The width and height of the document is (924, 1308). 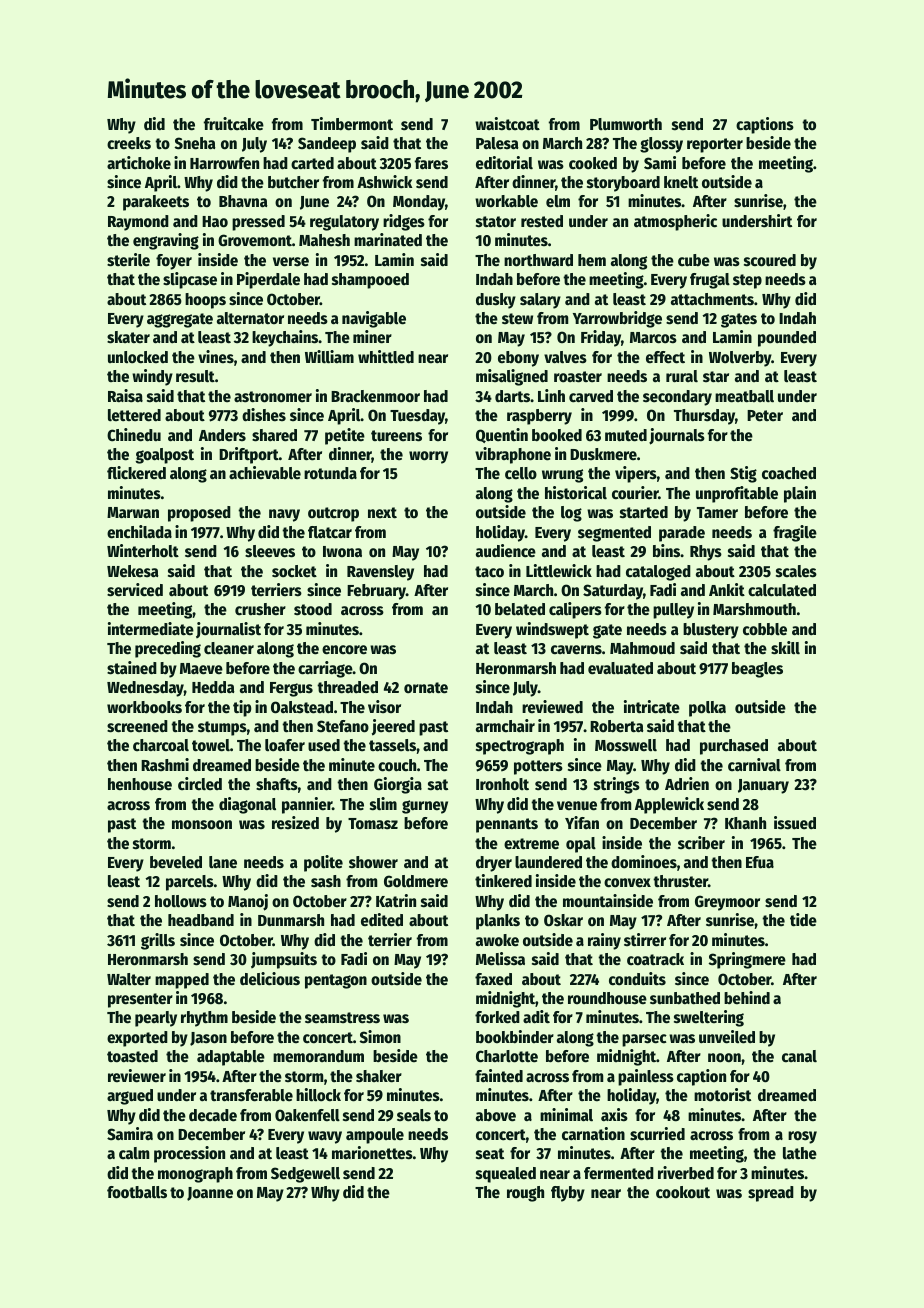 I want to click on whittled, so click(x=386, y=357).
